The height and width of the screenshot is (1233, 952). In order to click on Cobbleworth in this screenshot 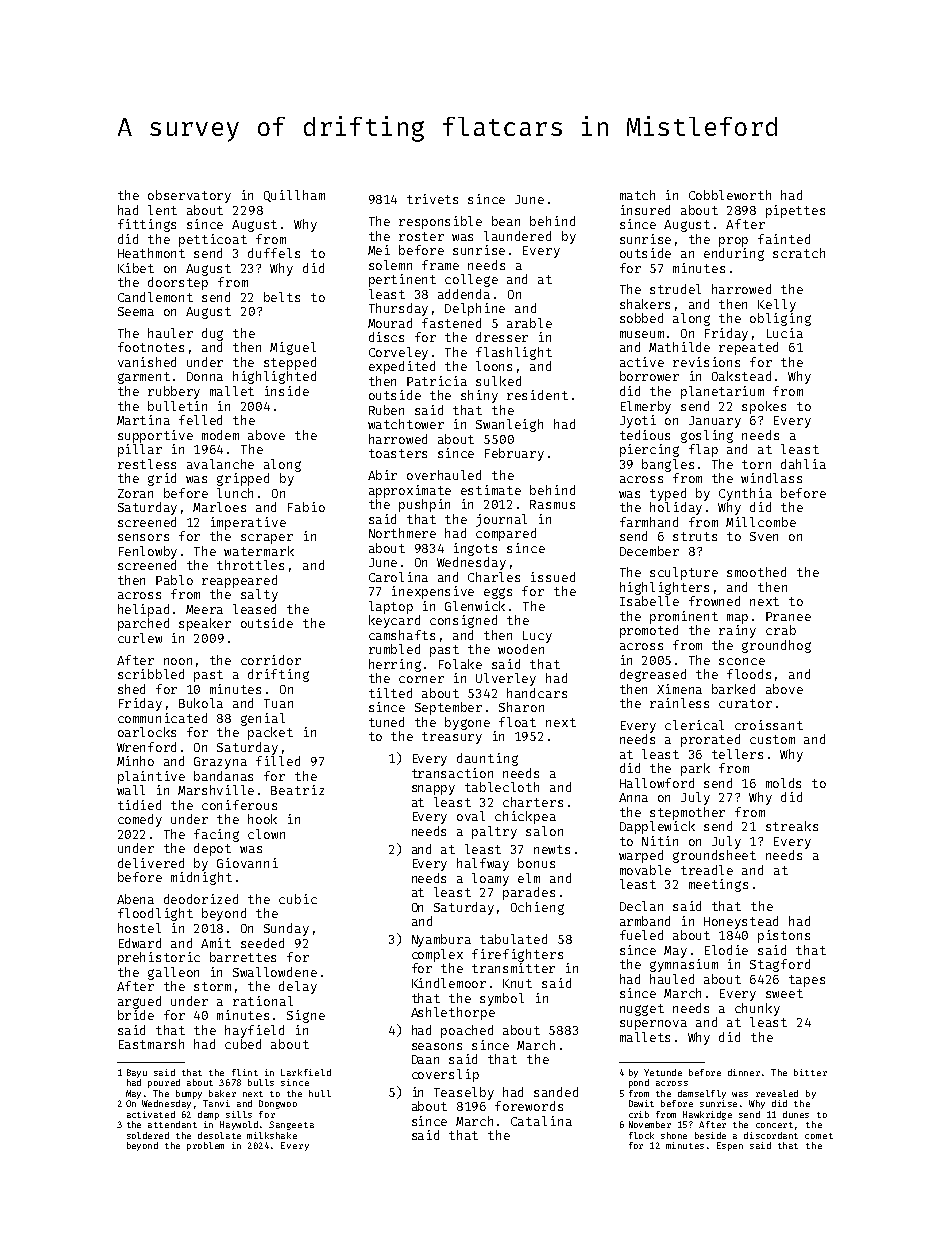, I will do `click(730, 195)`.
